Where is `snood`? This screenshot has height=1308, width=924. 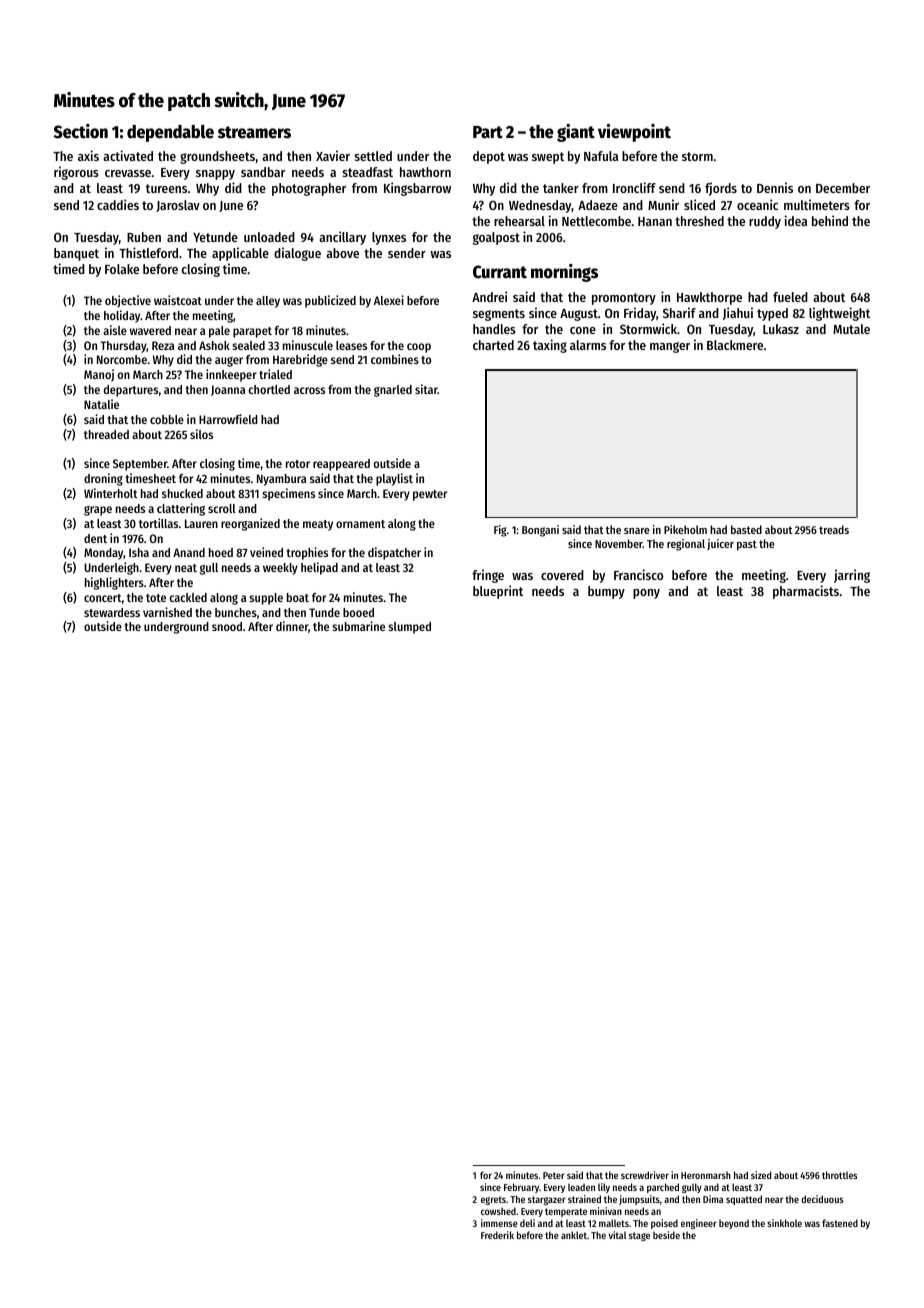
snood is located at coordinates (227, 626).
